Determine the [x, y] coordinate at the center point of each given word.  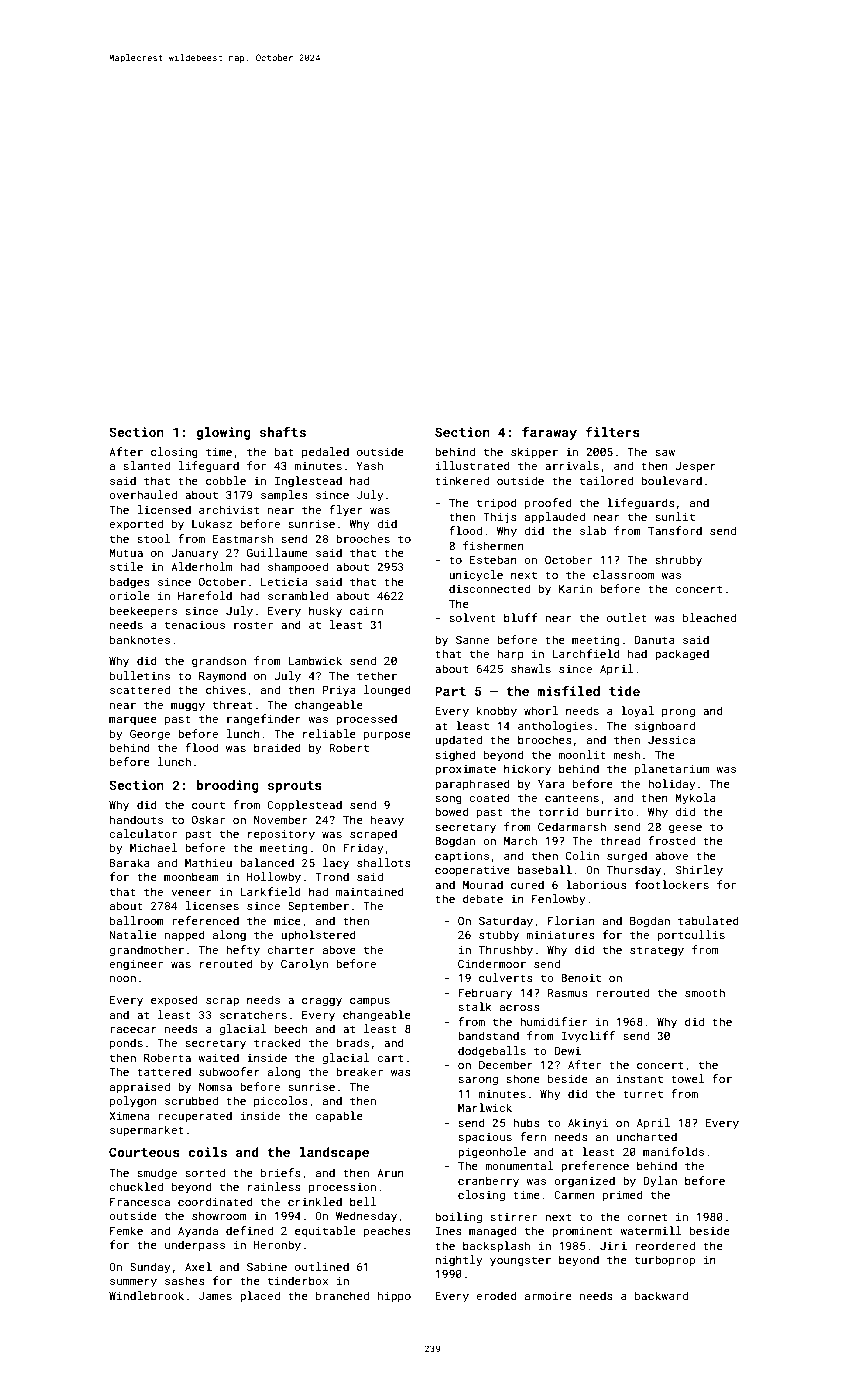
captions [462, 857]
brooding [228, 786]
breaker [359, 1071]
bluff [520, 617]
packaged [682, 655]
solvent [472, 617]
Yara [551, 784]
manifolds [673, 1151]
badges [130, 583]
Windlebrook [146, 1295]
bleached [709, 617]
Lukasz [212, 523]
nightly [459, 1261]
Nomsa [215, 1087]
